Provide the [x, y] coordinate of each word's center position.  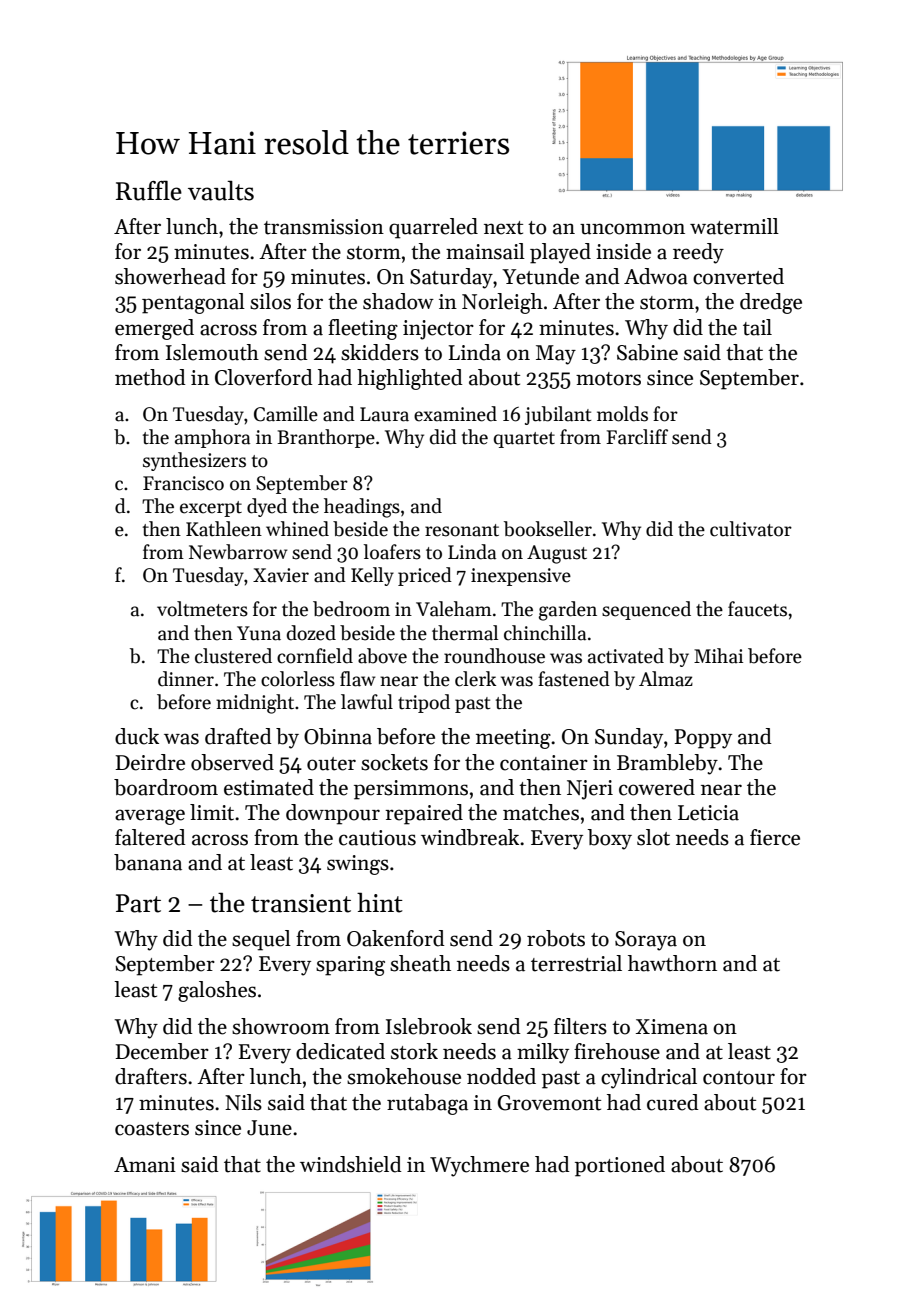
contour [739, 1078]
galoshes [217, 991]
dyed [267, 507]
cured [673, 1102]
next [503, 228]
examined [455, 414]
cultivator [751, 529]
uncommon [632, 229]
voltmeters [202, 609]
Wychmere [479, 1166]
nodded [501, 1076]
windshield [351, 1164]
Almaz [666, 679]
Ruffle [149, 190]
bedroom [351, 609]
